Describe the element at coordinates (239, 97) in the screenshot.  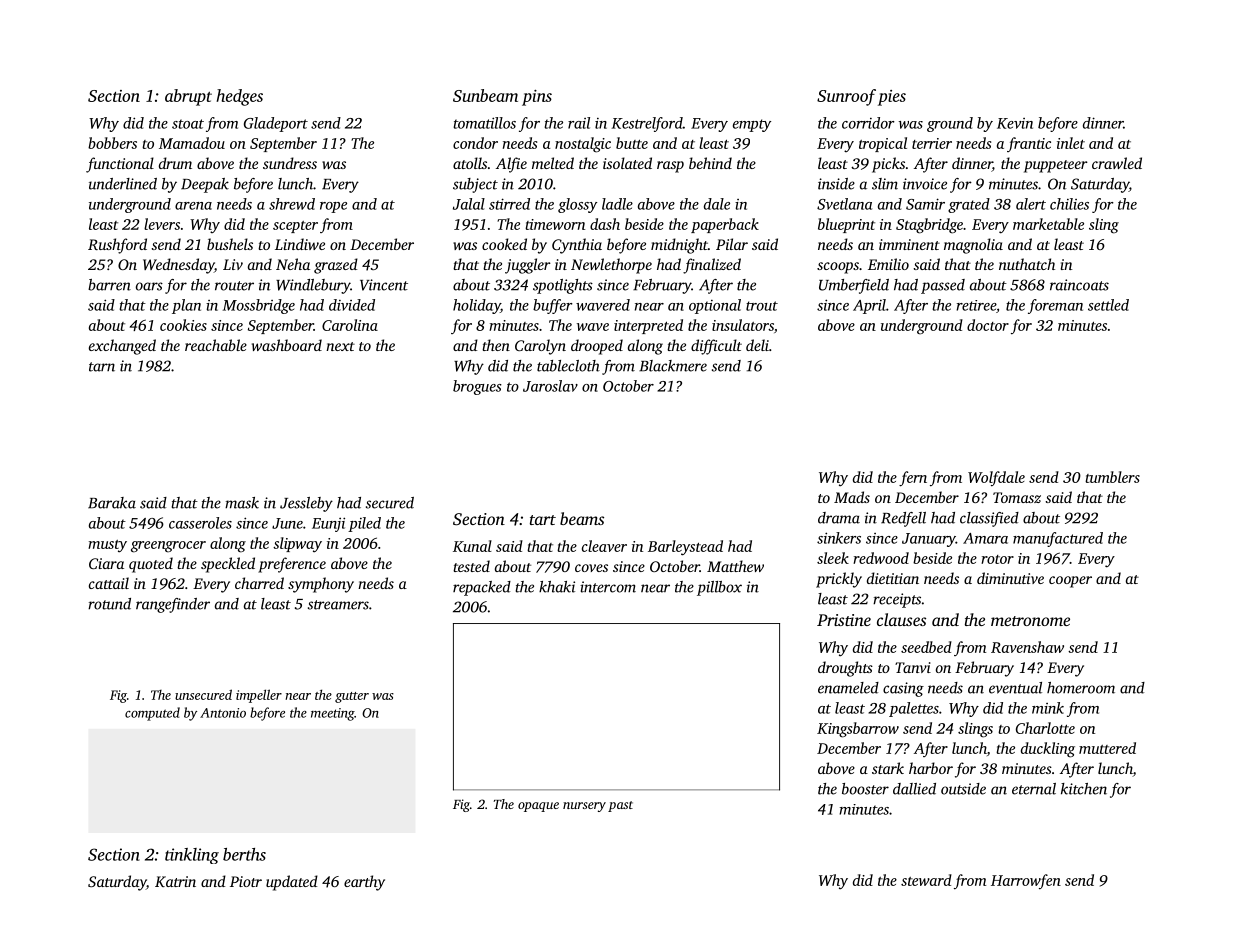
I see `hedges` at that location.
